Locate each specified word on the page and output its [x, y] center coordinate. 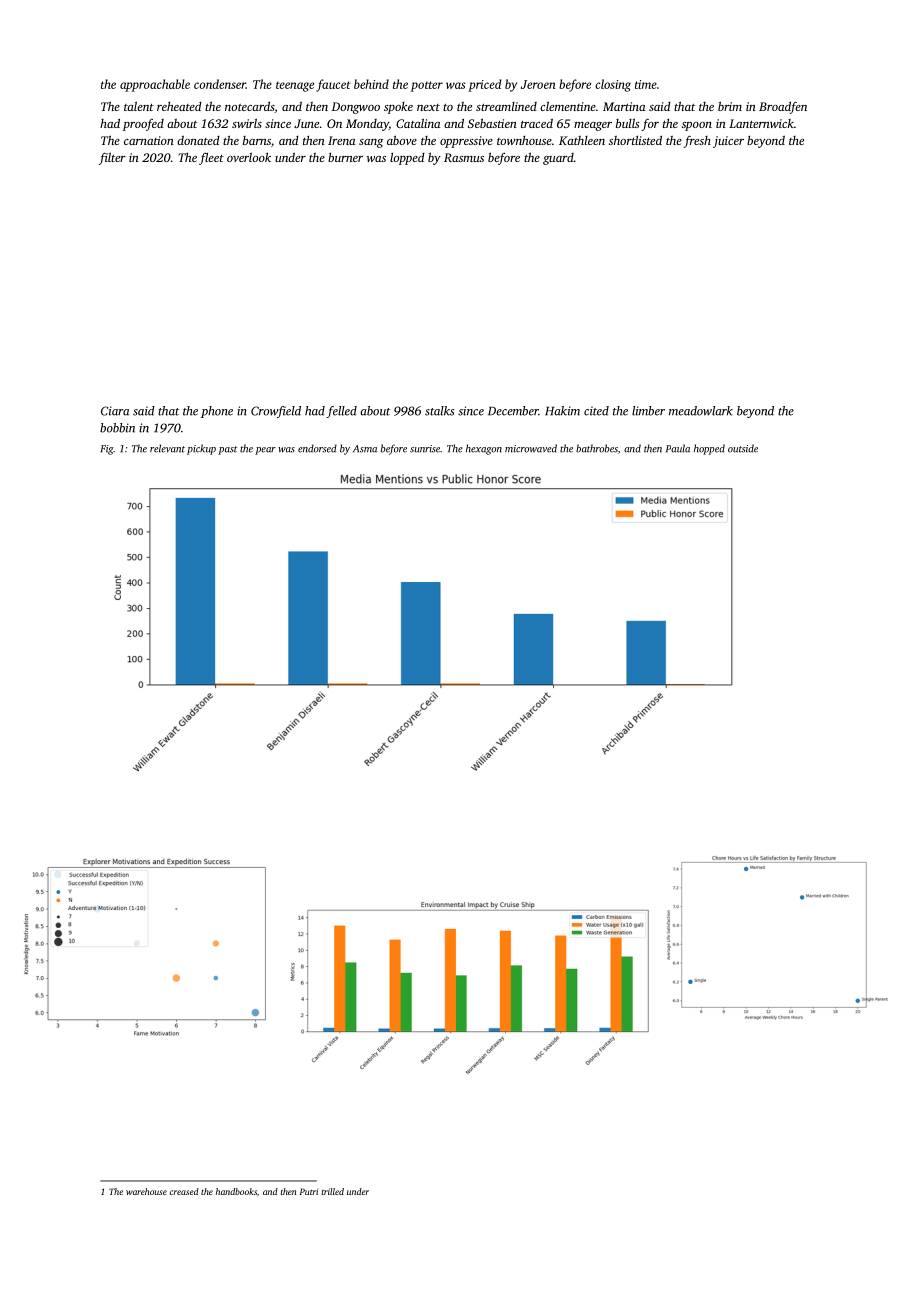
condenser [220, 84]
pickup [201, 449]
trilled [332, 1191]
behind [371, 84]
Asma [365, 449]
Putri [308, 1191]
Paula [678, 448]
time [646, 84]
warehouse [146, 1191]
